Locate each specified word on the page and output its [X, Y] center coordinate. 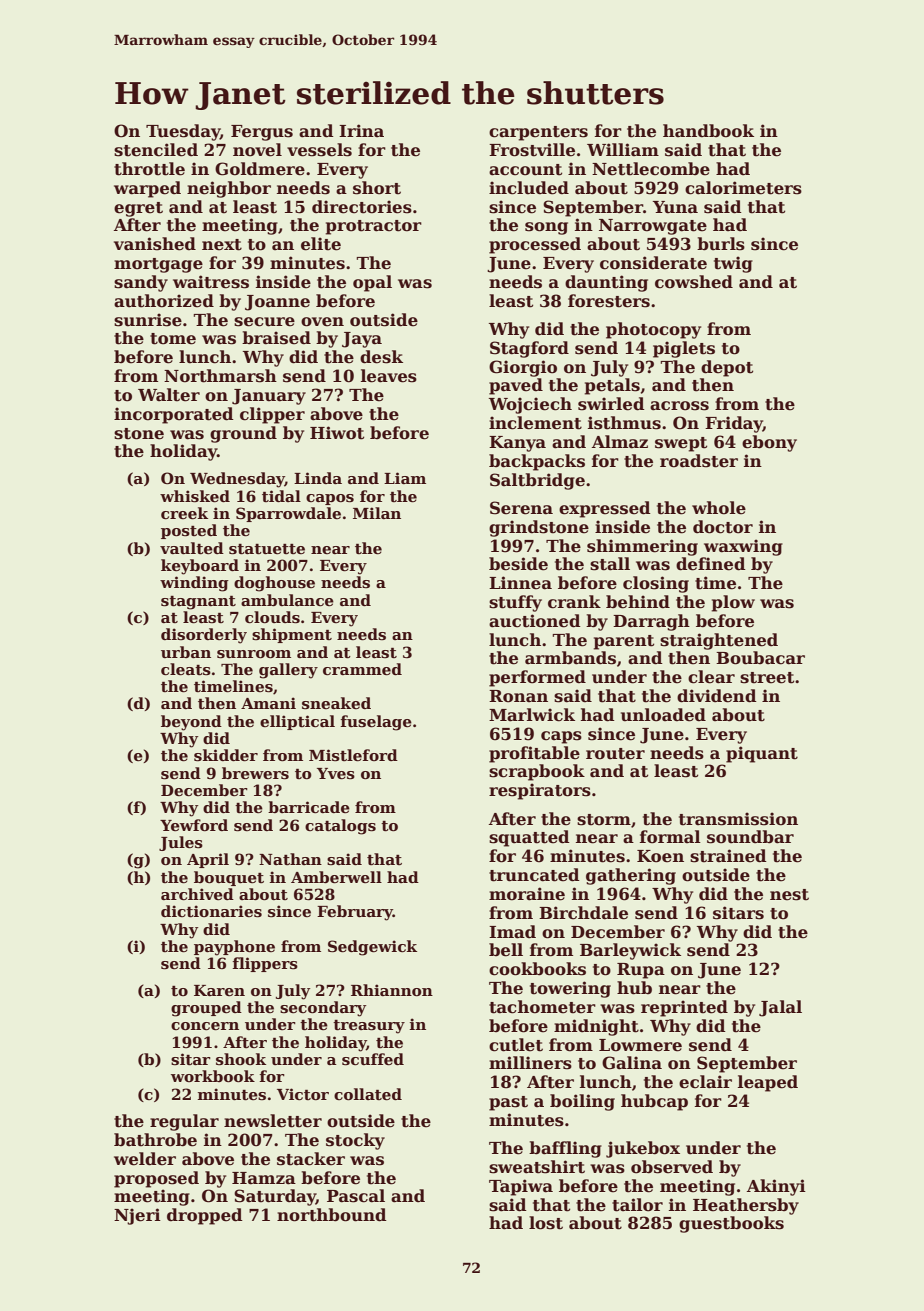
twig [733, 264]
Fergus [262, 133]
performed [537, 678]
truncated [534, 875]
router [615, 754]
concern [205, 1026]
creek [184, 513]
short [377, 188]
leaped [768, 1083]
